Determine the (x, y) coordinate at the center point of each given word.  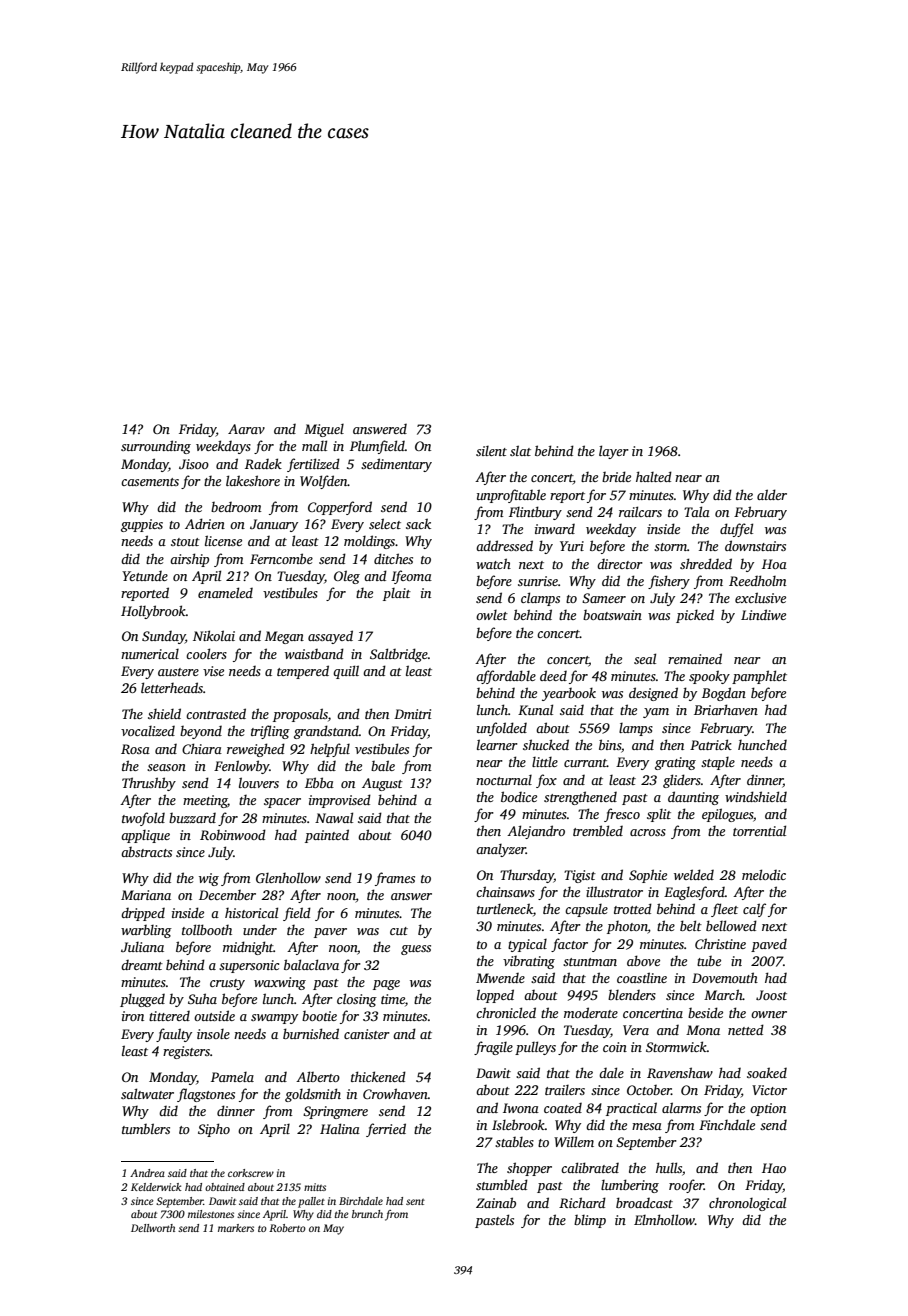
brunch (367, 1214)
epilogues (727, 815)
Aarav (246, 429)
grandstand (326, 732)
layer (614, 452)
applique (145, 836)
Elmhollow (664, 1219)
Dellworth (153, 1228)
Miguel (324, 430)
